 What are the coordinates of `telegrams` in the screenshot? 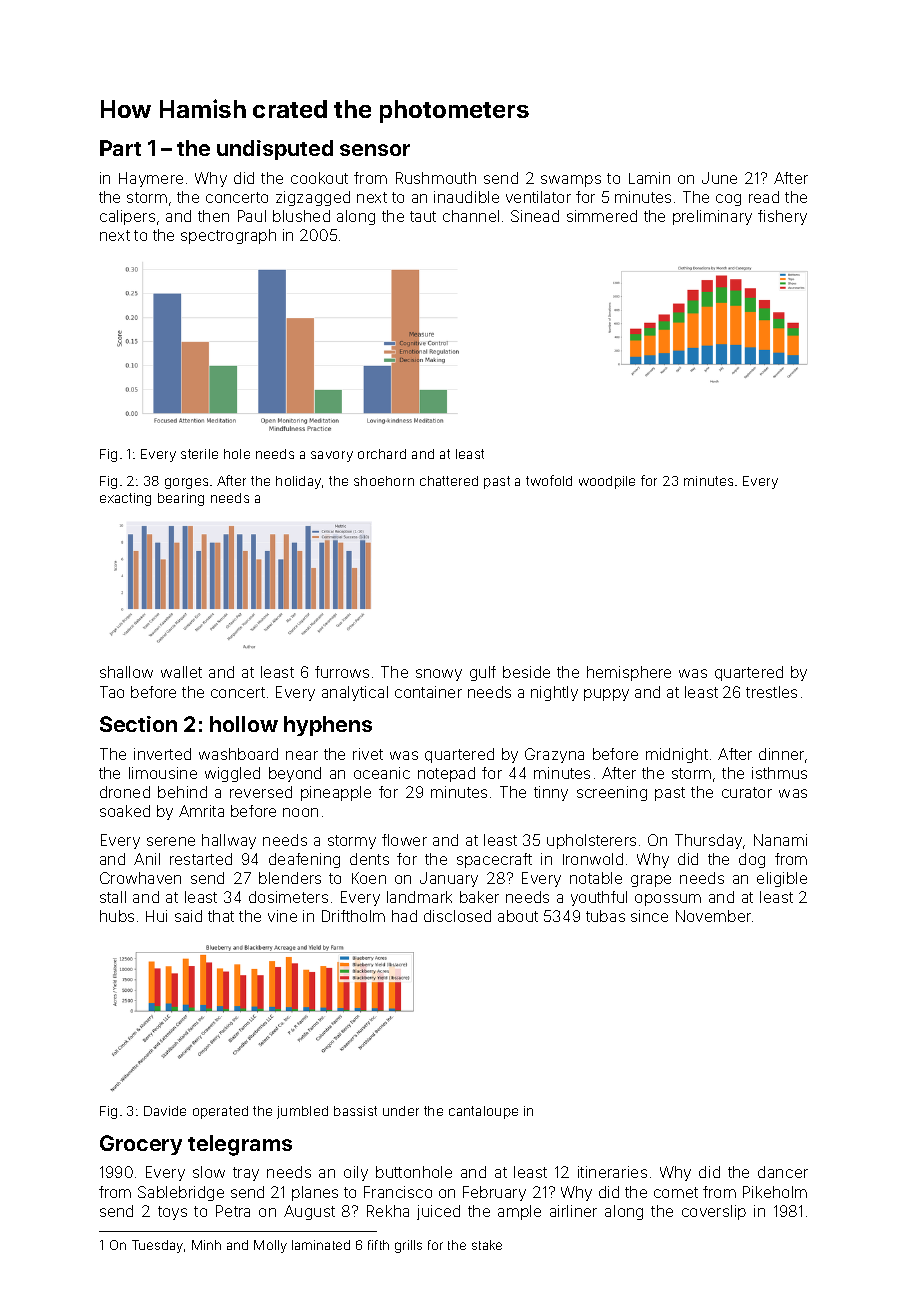 It's located at (240, 1145).
